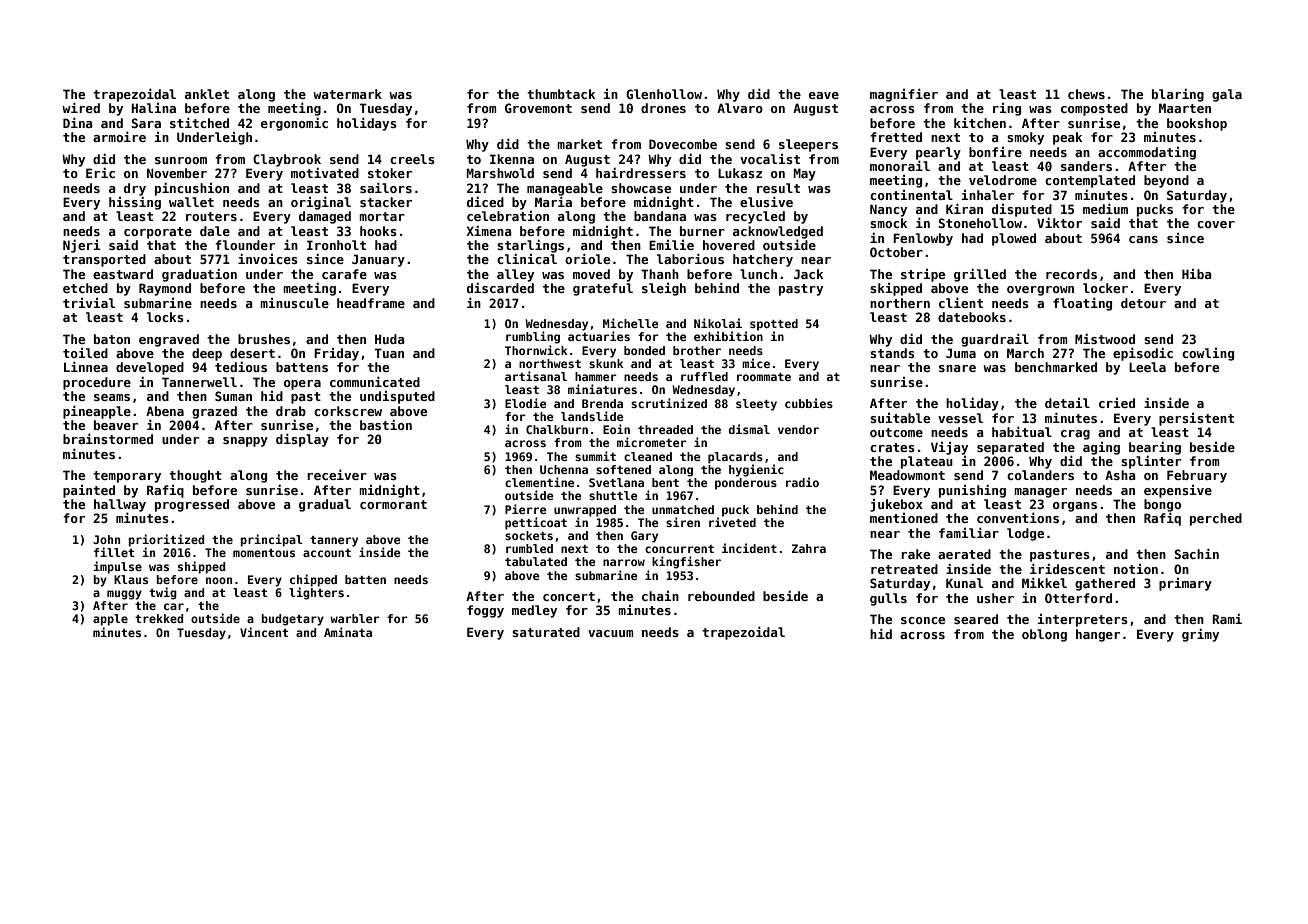  Describe the element at coordinates (291, 411) in the screenshot. I see `drab` at that location.
